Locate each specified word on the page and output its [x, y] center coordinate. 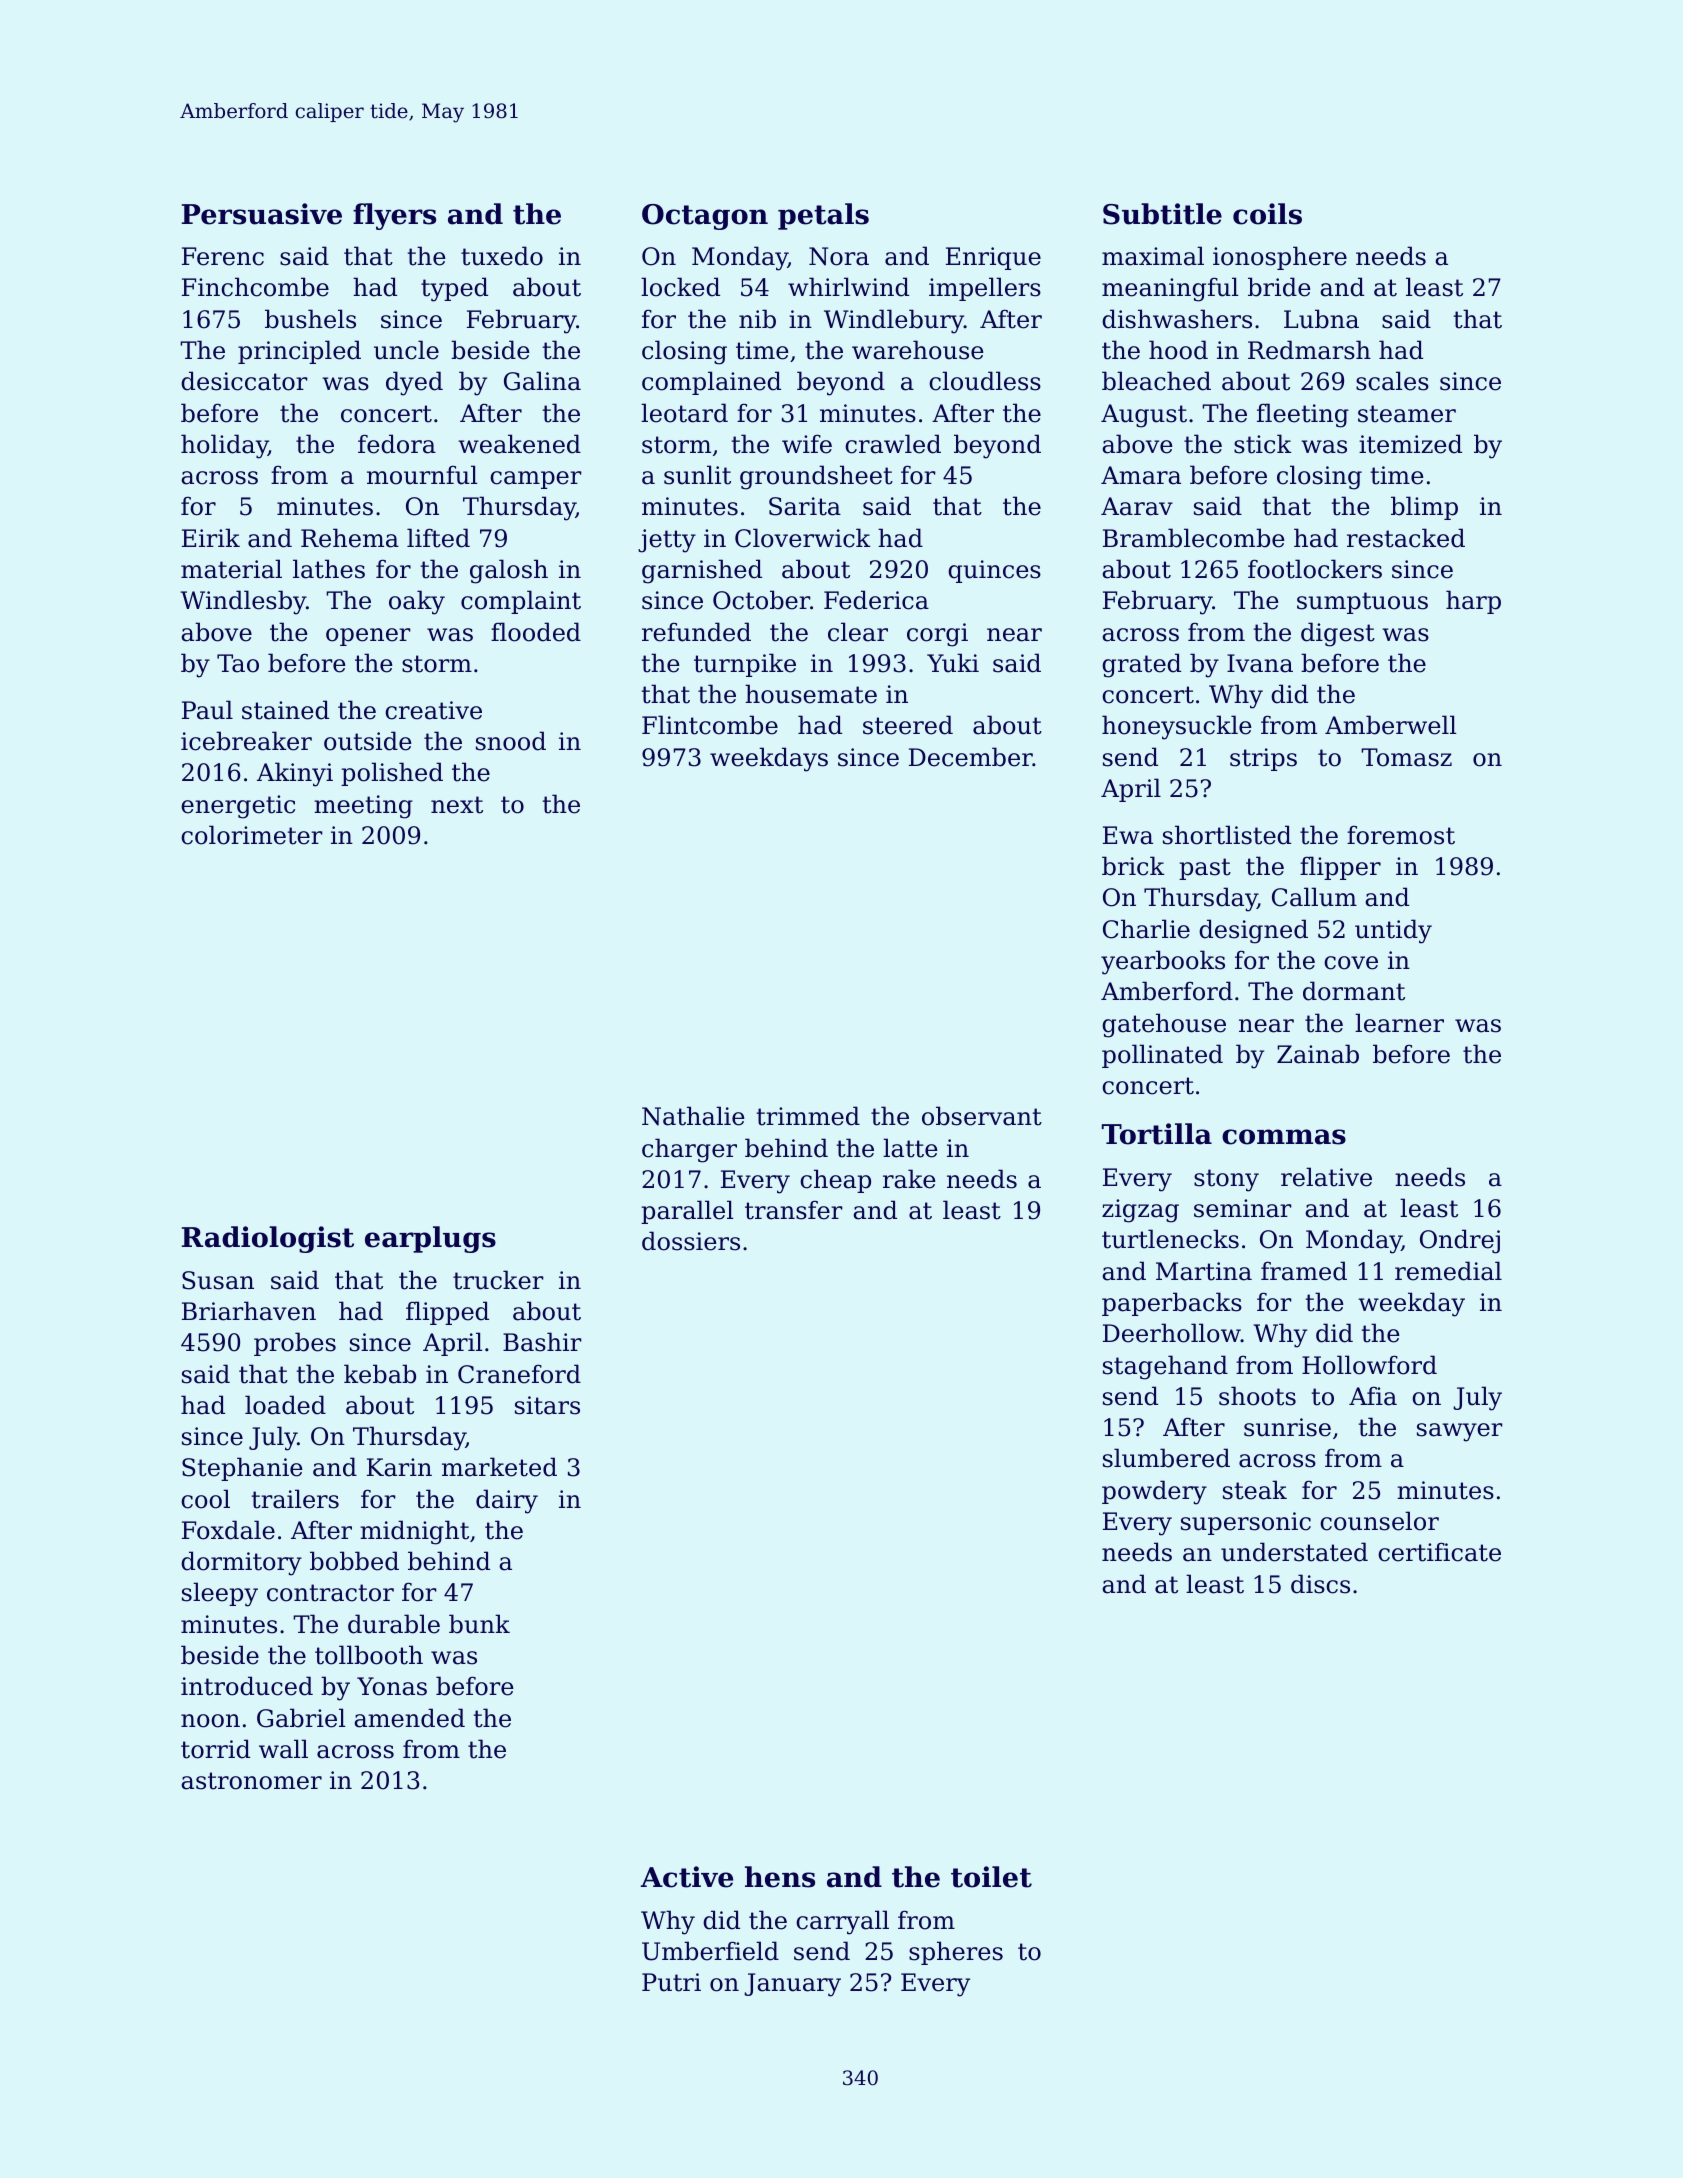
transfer [794, 1210]
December [971, 757]
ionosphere [1280, 258]
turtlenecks [1170, 1239]
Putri [671, 1982]
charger [689, 1150]
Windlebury [894, 321]
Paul [207, 710]
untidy [1393, 931]
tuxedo [502, 256]
